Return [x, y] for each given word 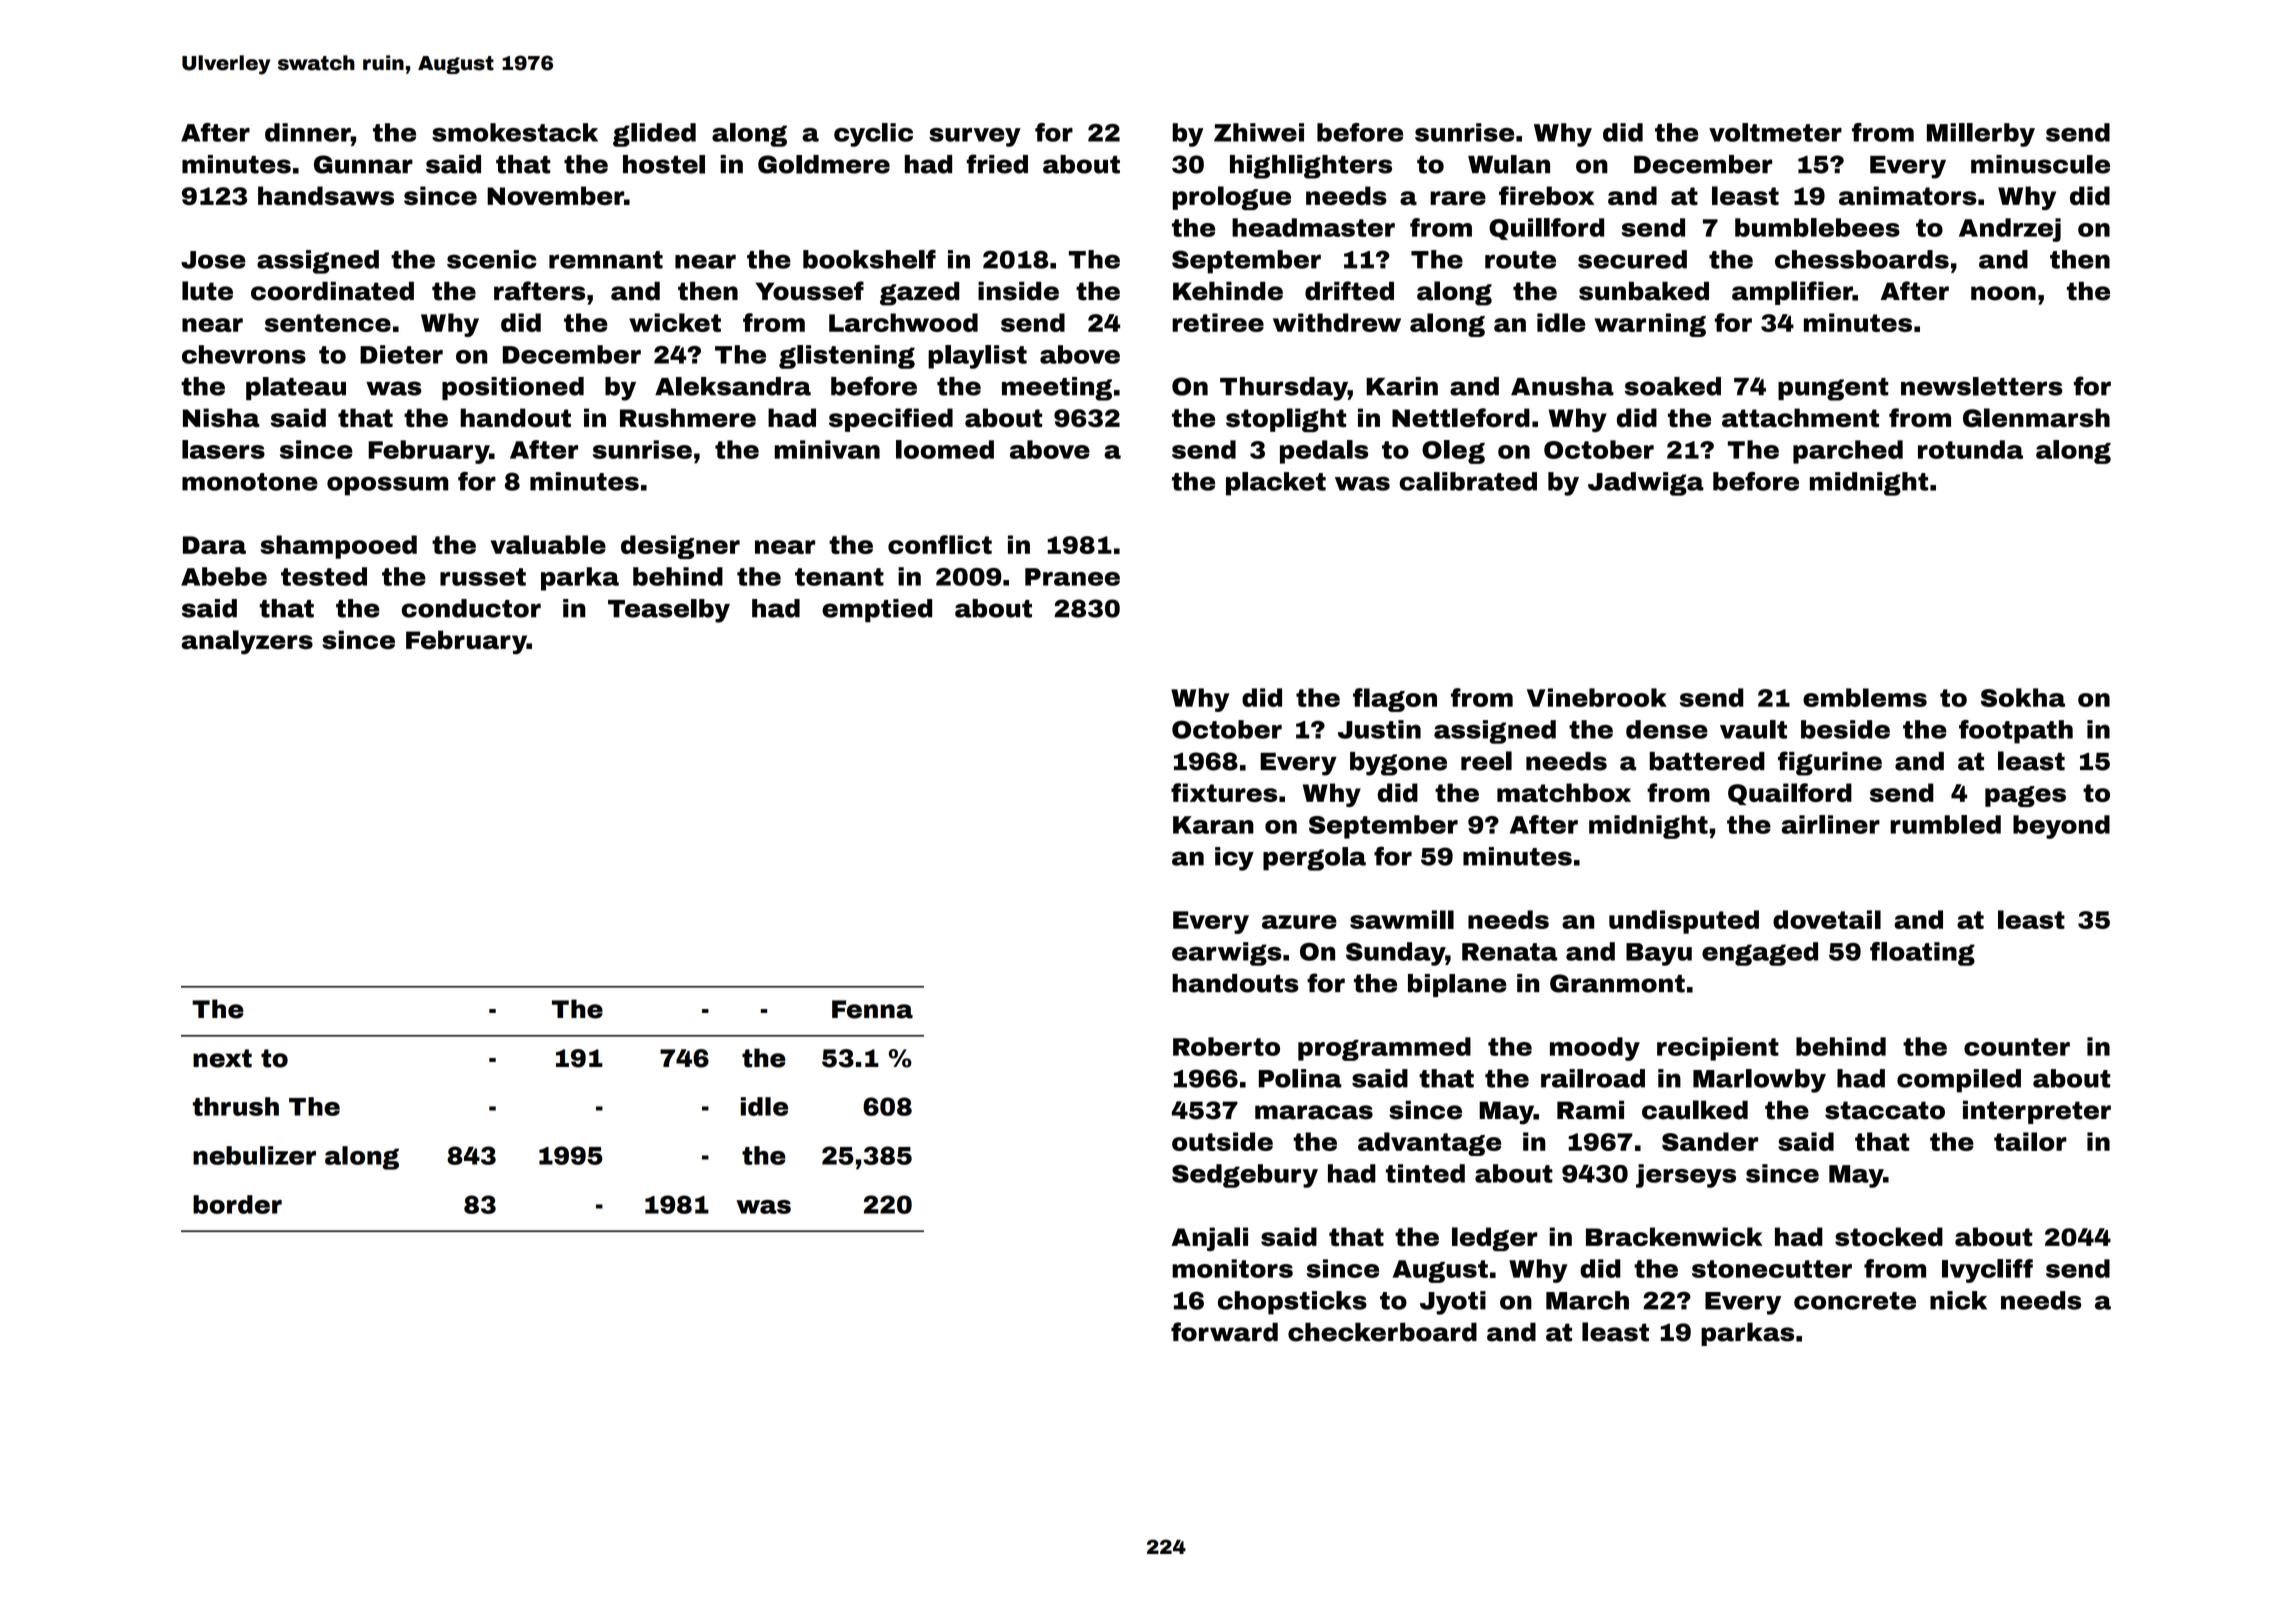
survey [975, 137]
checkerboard [1382, 1332]
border [237, 1204]
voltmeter [1775, 132]
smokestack [515, 132]
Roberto [1226, 1046]
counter [2017, 1047]
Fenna [872, 1009]
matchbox [1564, 792]
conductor [471, 608]
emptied [877, 610]
